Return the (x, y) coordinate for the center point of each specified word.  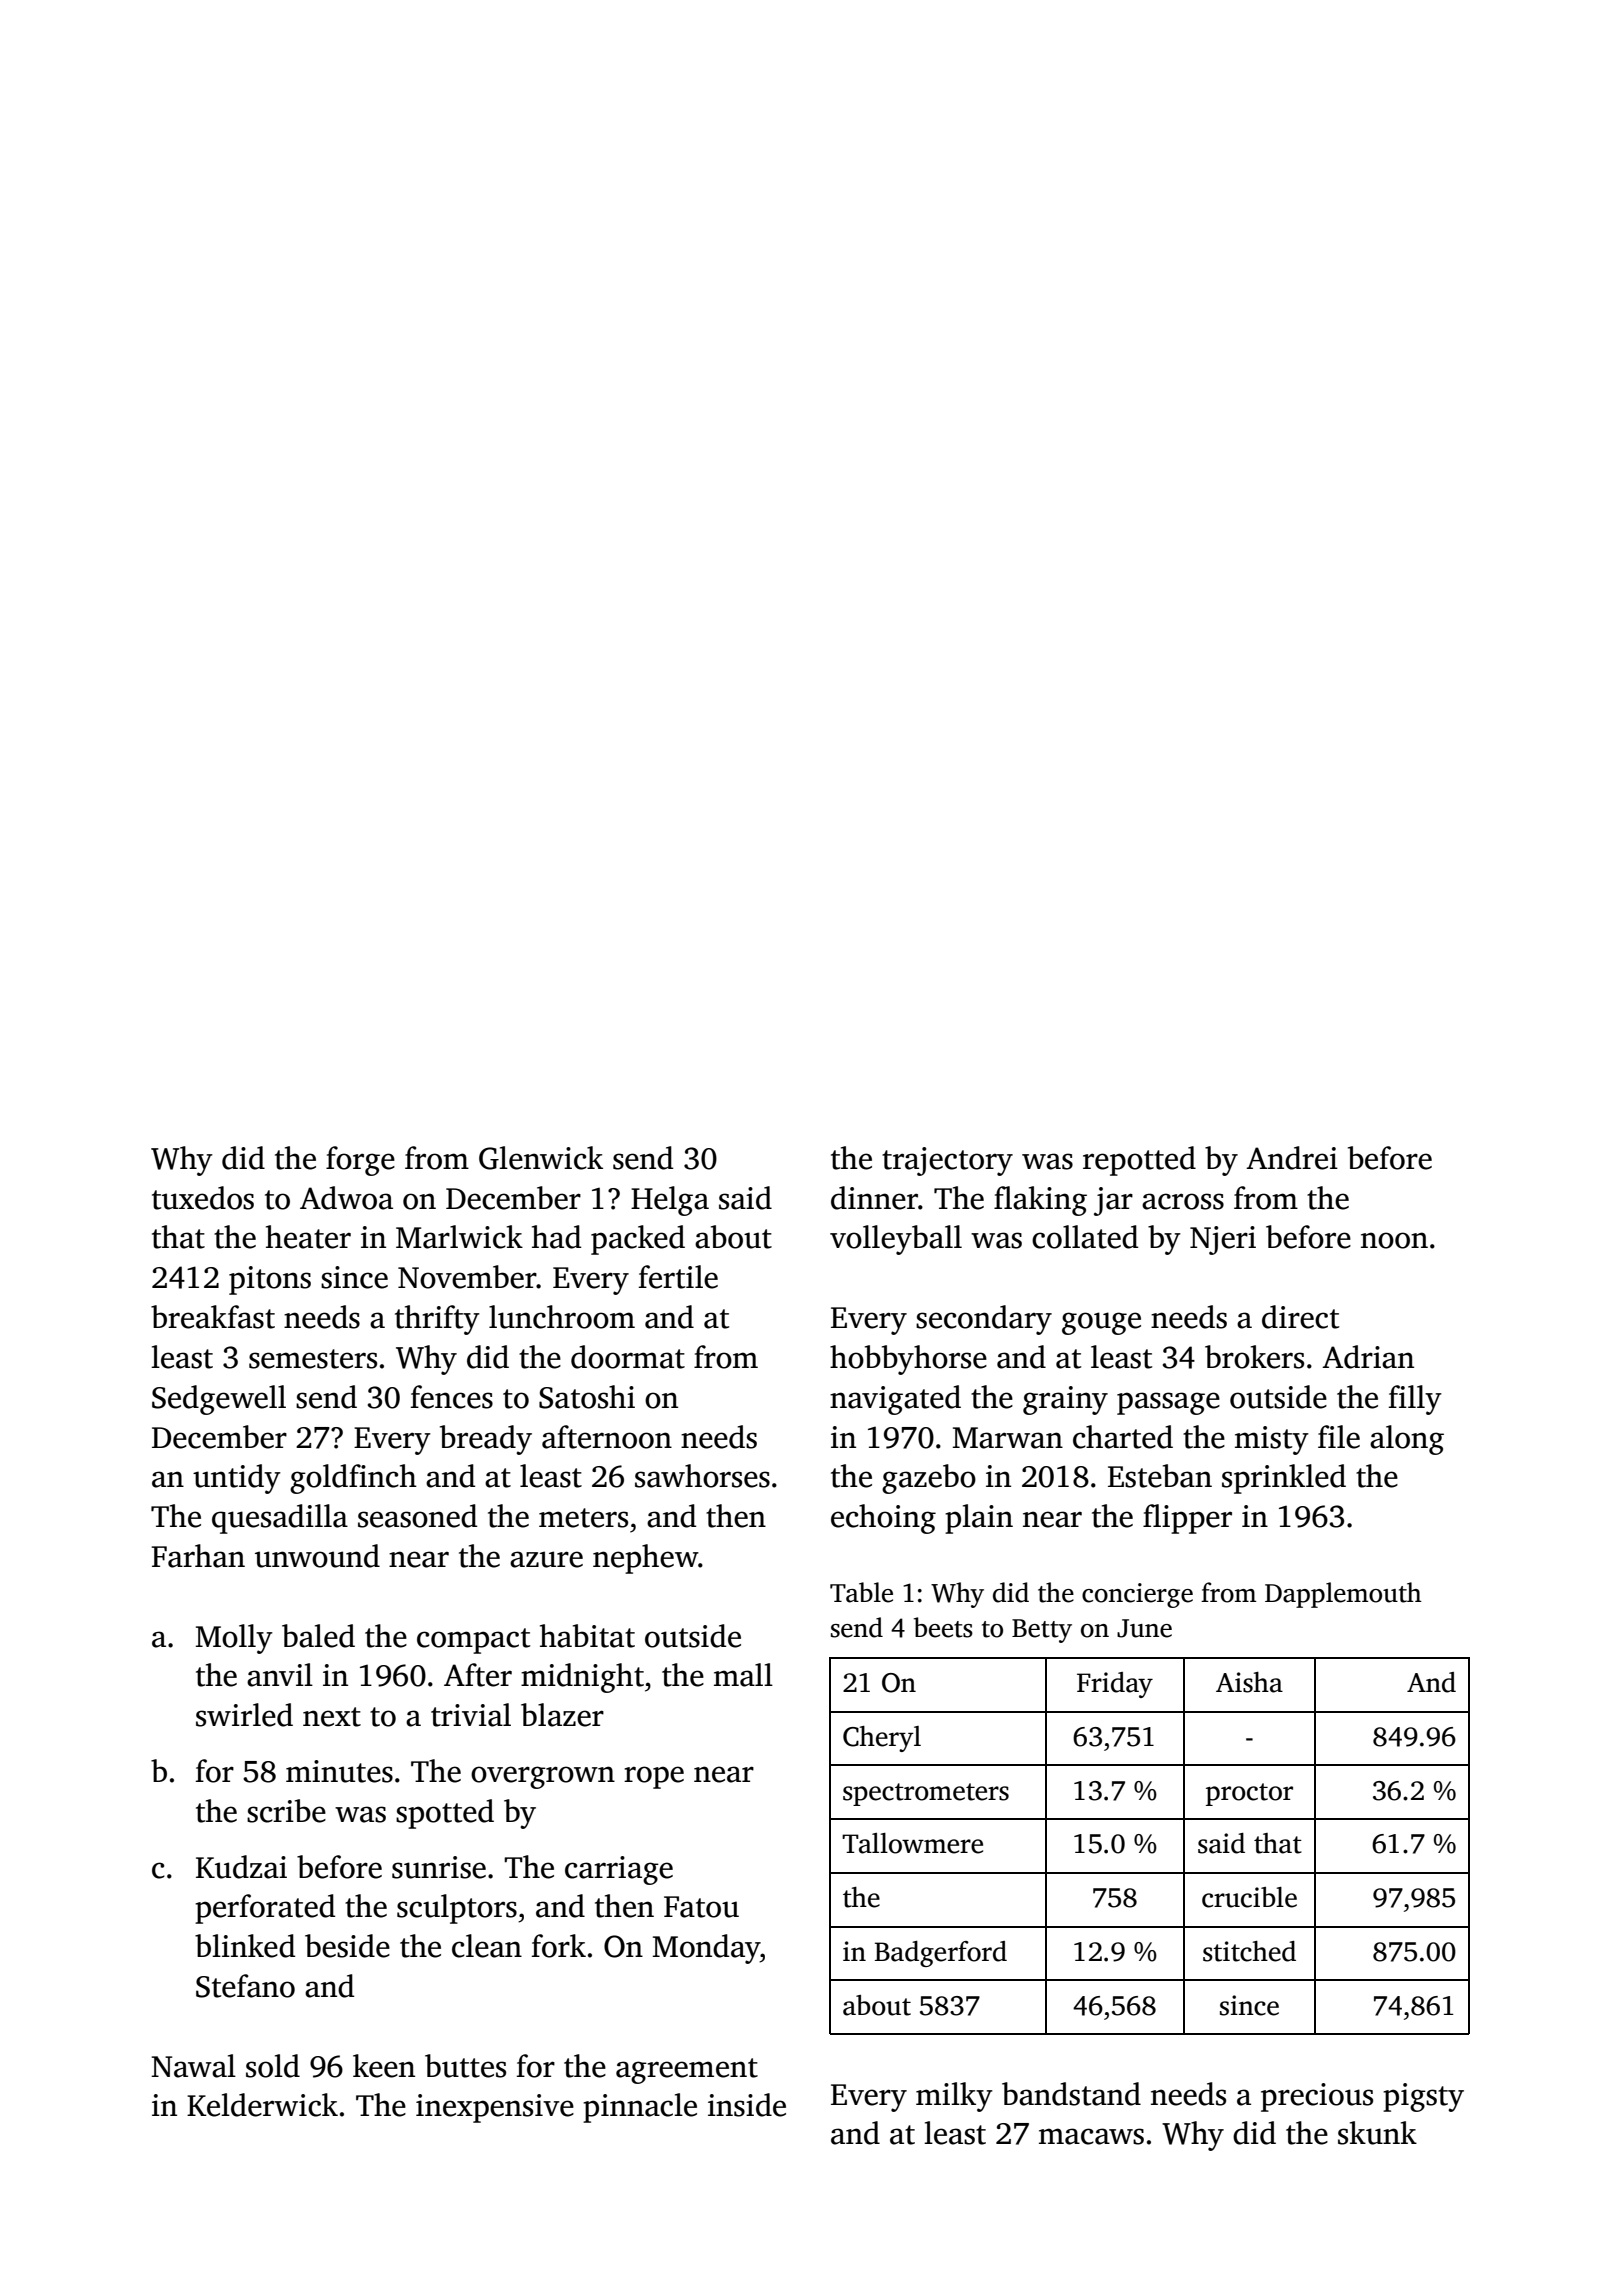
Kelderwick (262, 2105)
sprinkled (1284, 1479)
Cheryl (882, 1739)
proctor (1249, 1794)
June (1144, 1628)
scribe (286, 1811)
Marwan (1008, 1438)
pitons (270, 1280)
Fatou (701, 1907)
